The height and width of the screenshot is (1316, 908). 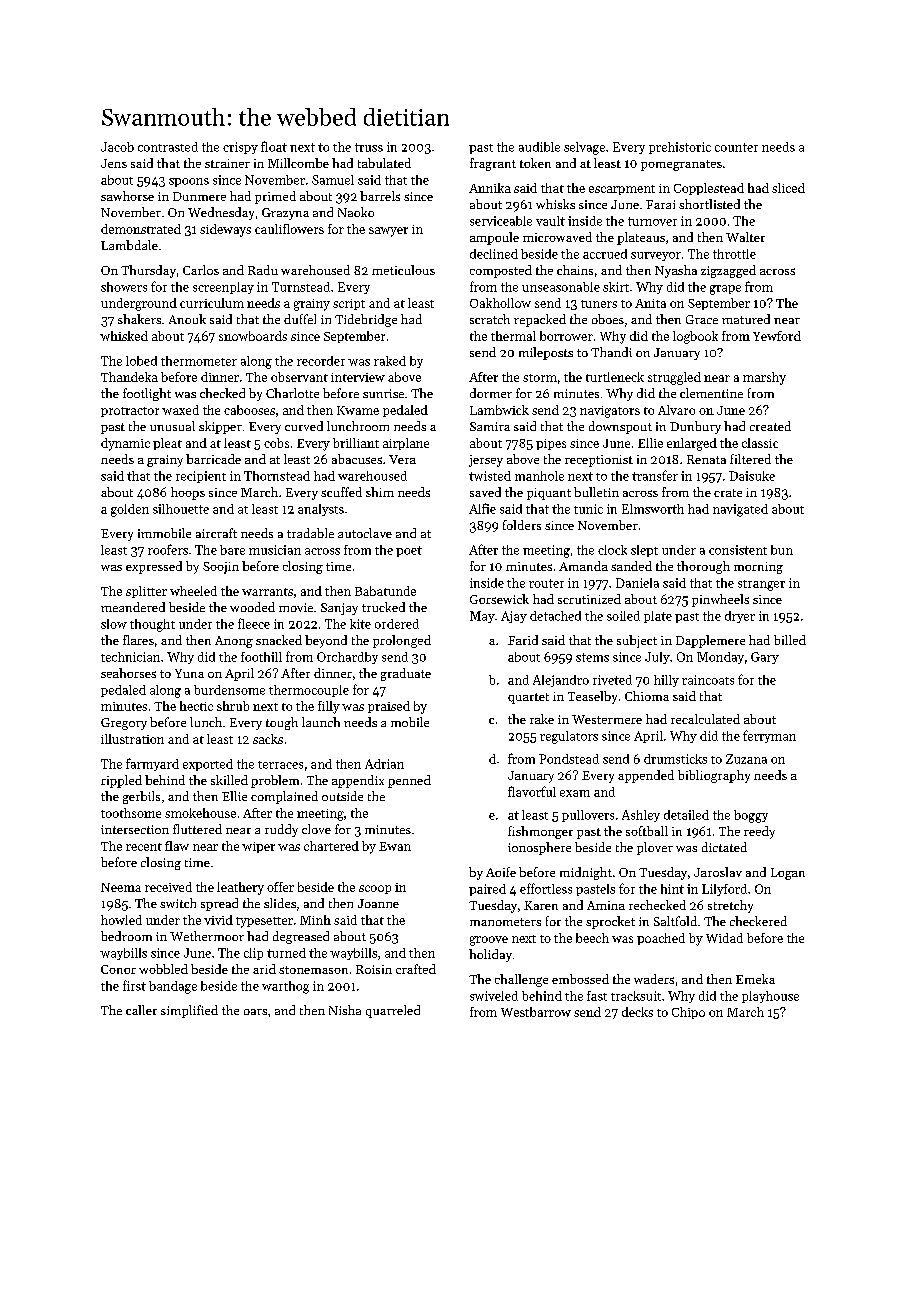 I want to click on primed, so click(x=275, y=197).
